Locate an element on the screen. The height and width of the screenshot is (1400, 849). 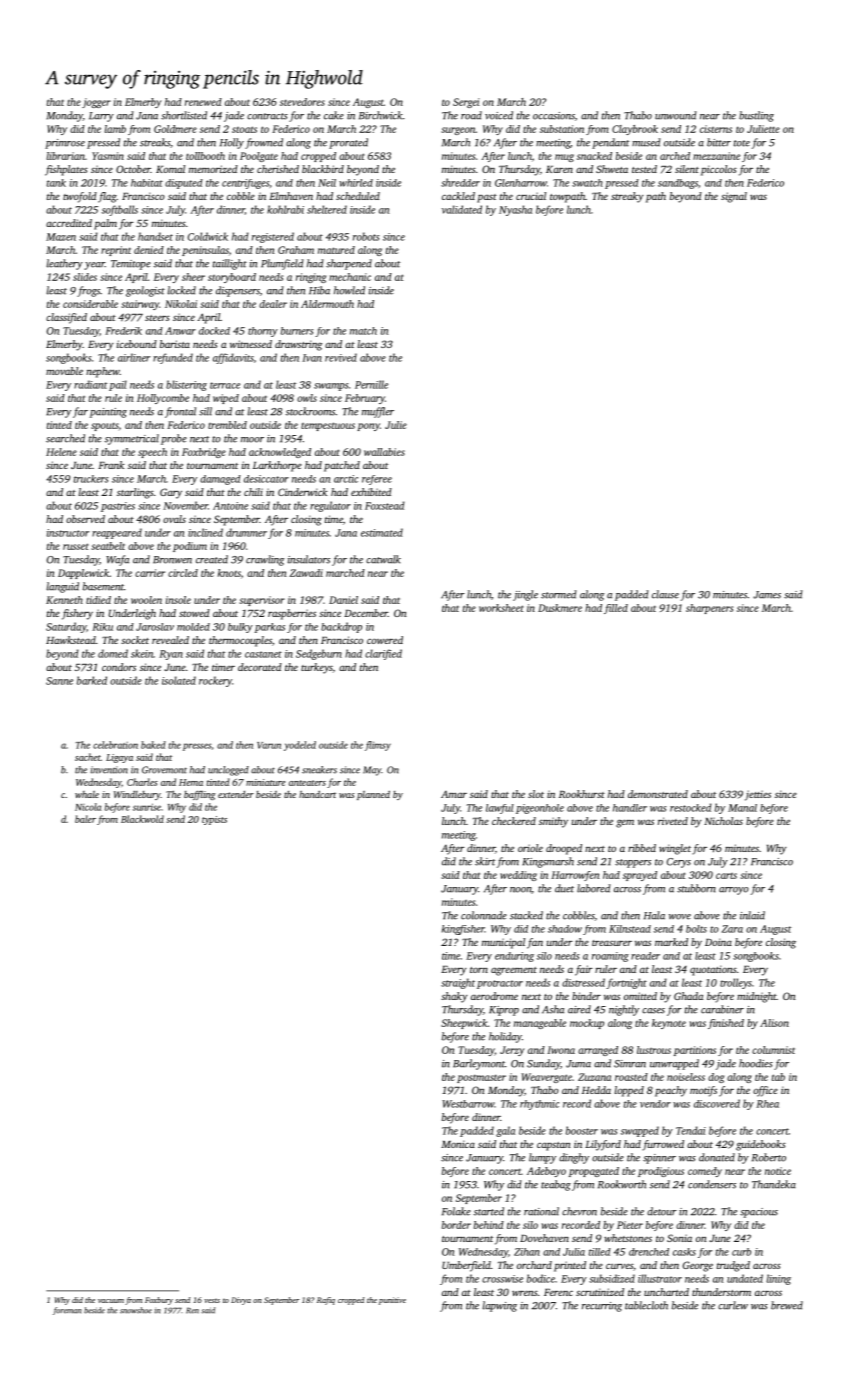
stevedores is located at coordinates (302, 102).
